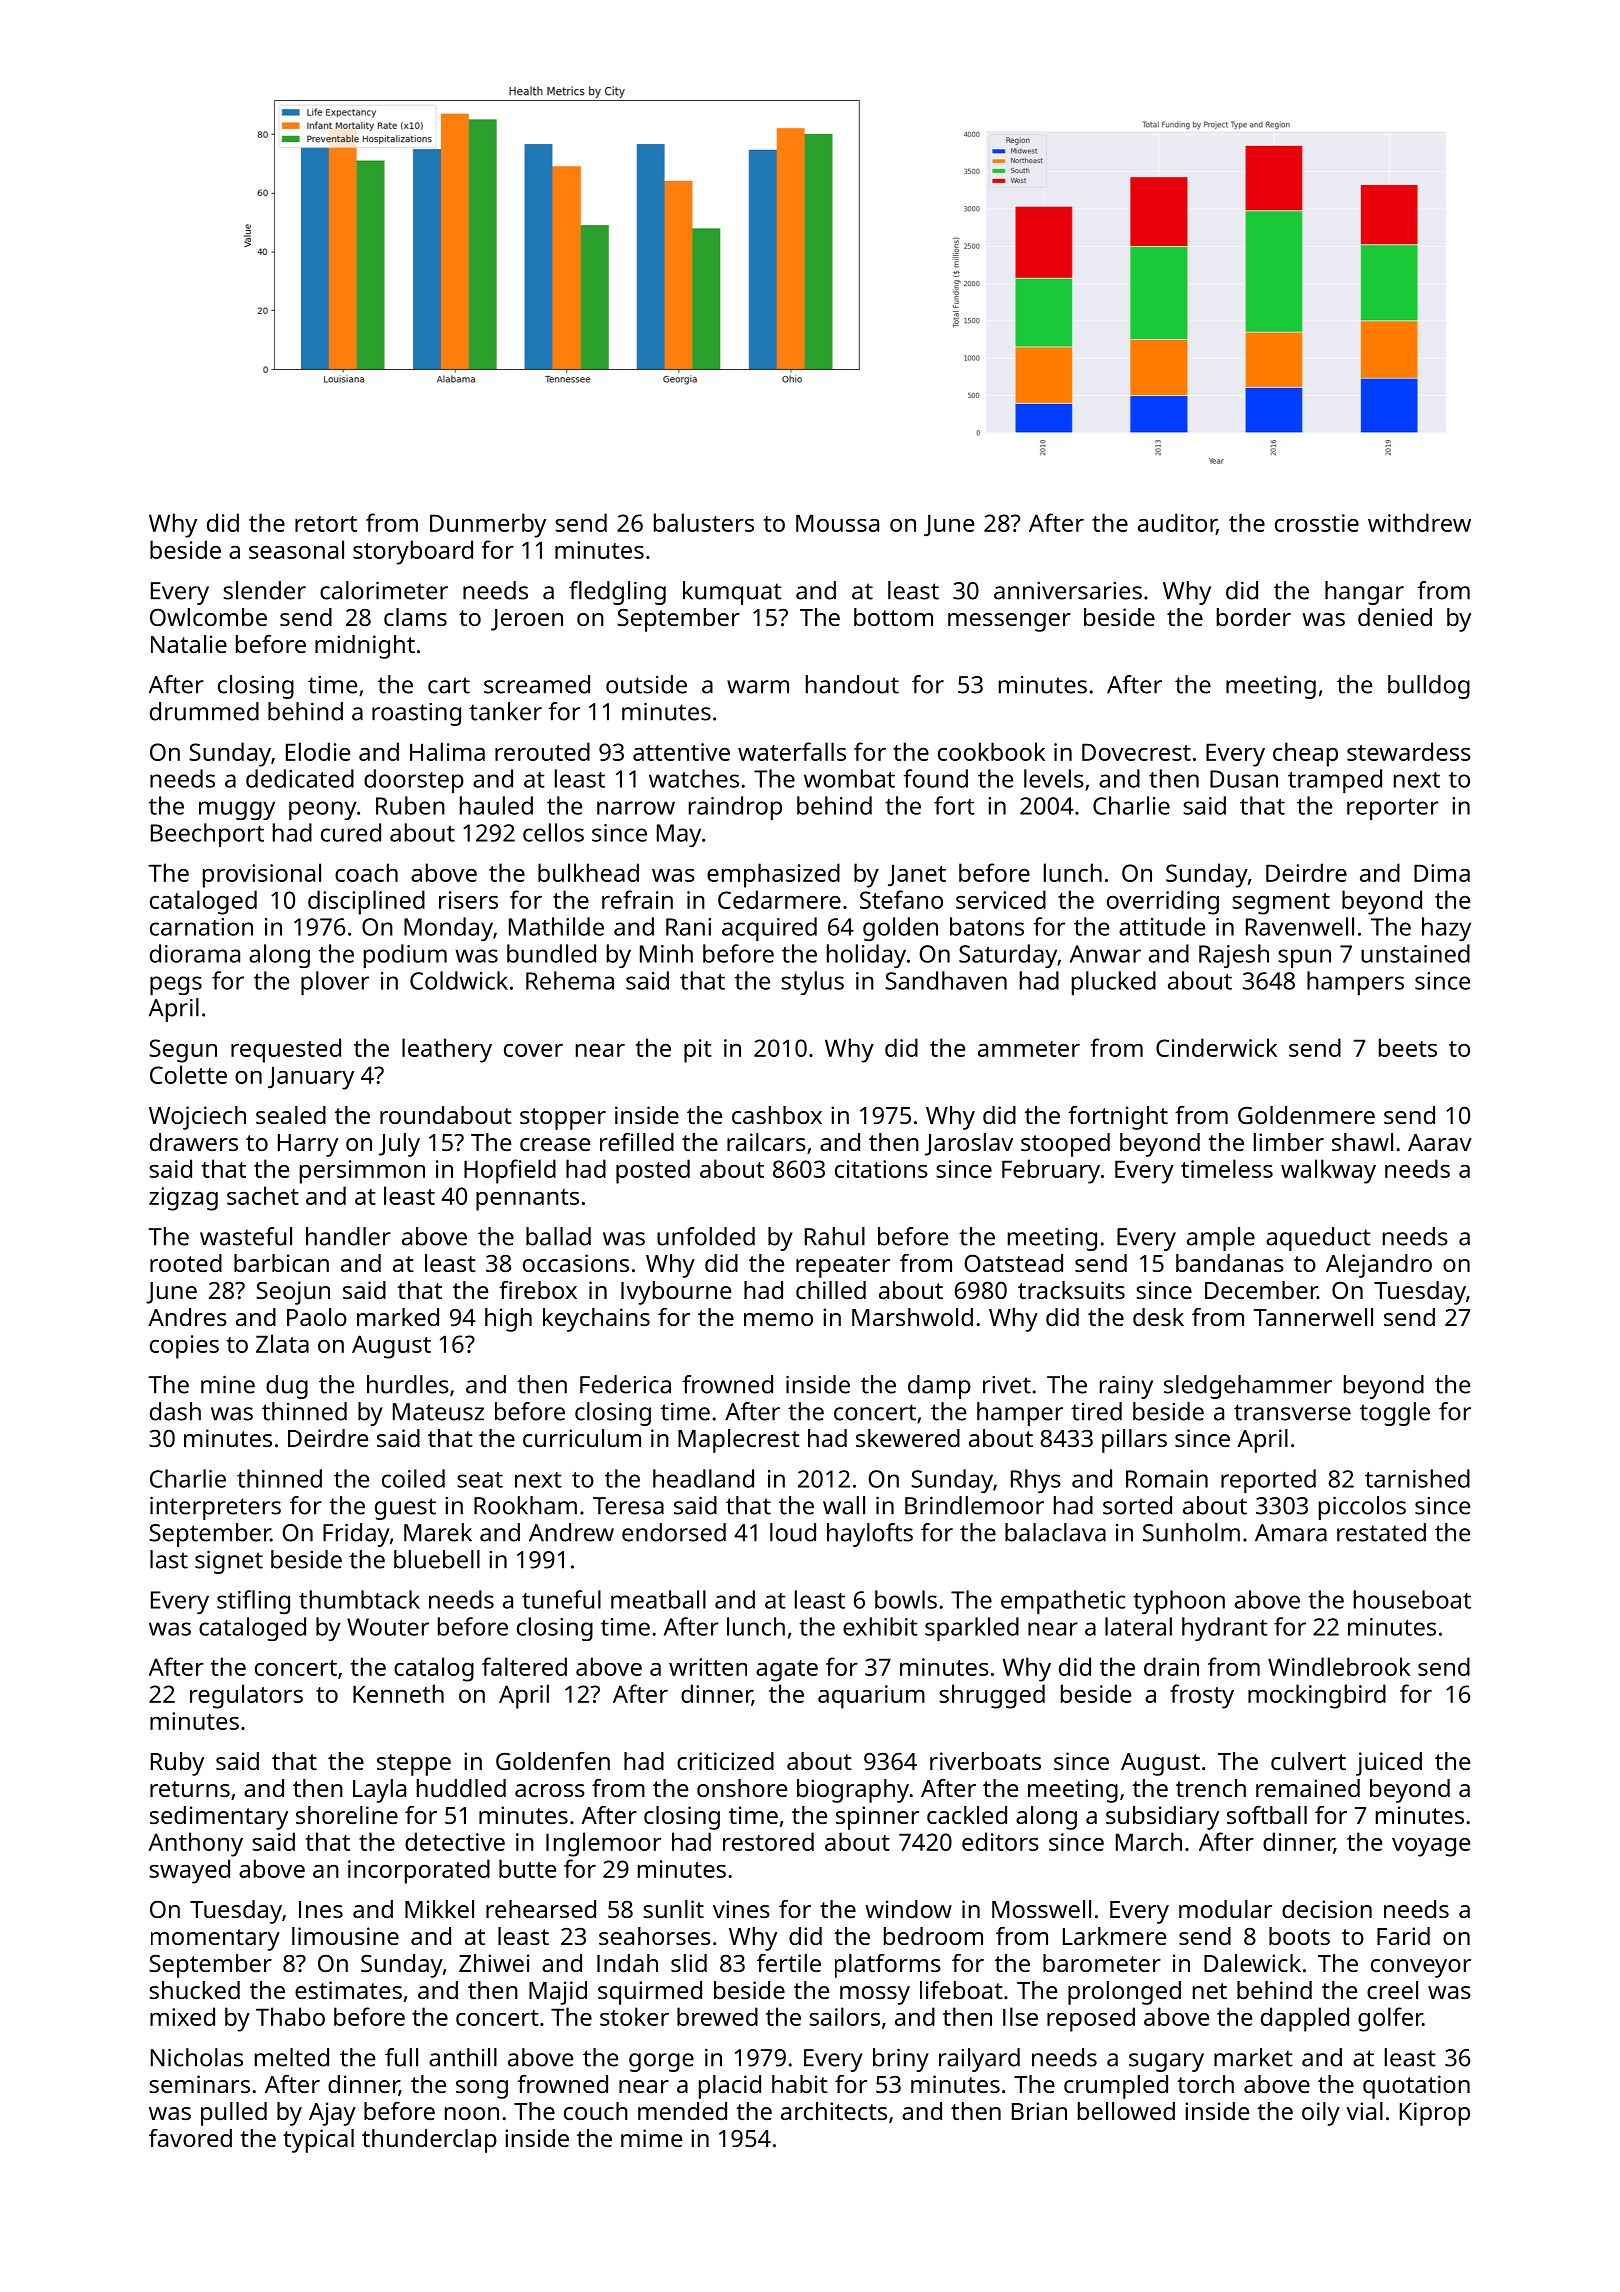 Image resolution: width=1620 pixels, height=2292 pixels. Describe the element at coordinates (296, 549) in the page. I see `seasonal` at that location.
